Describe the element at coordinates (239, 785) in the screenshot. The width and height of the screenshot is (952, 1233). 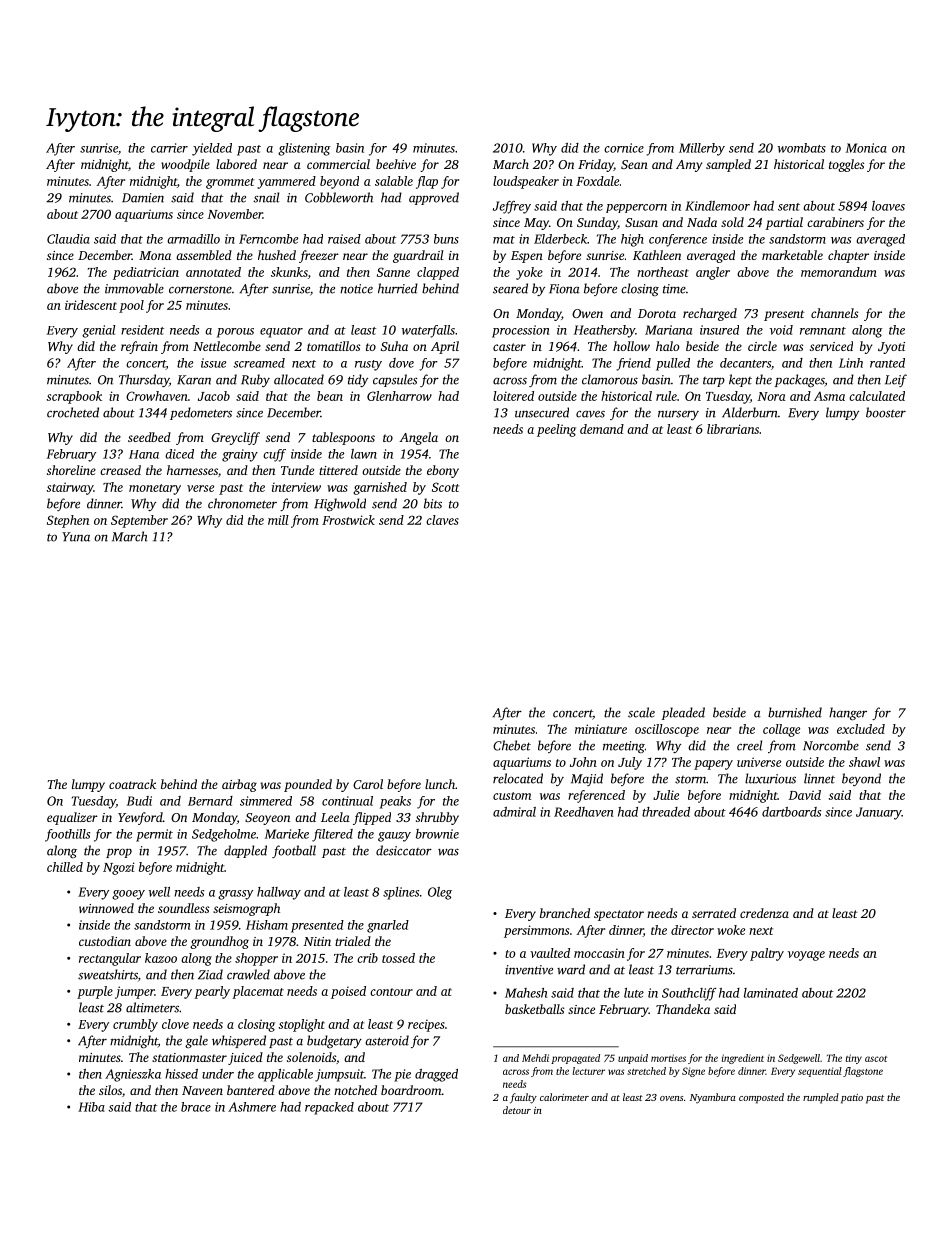
I see `airbag` at that location.
